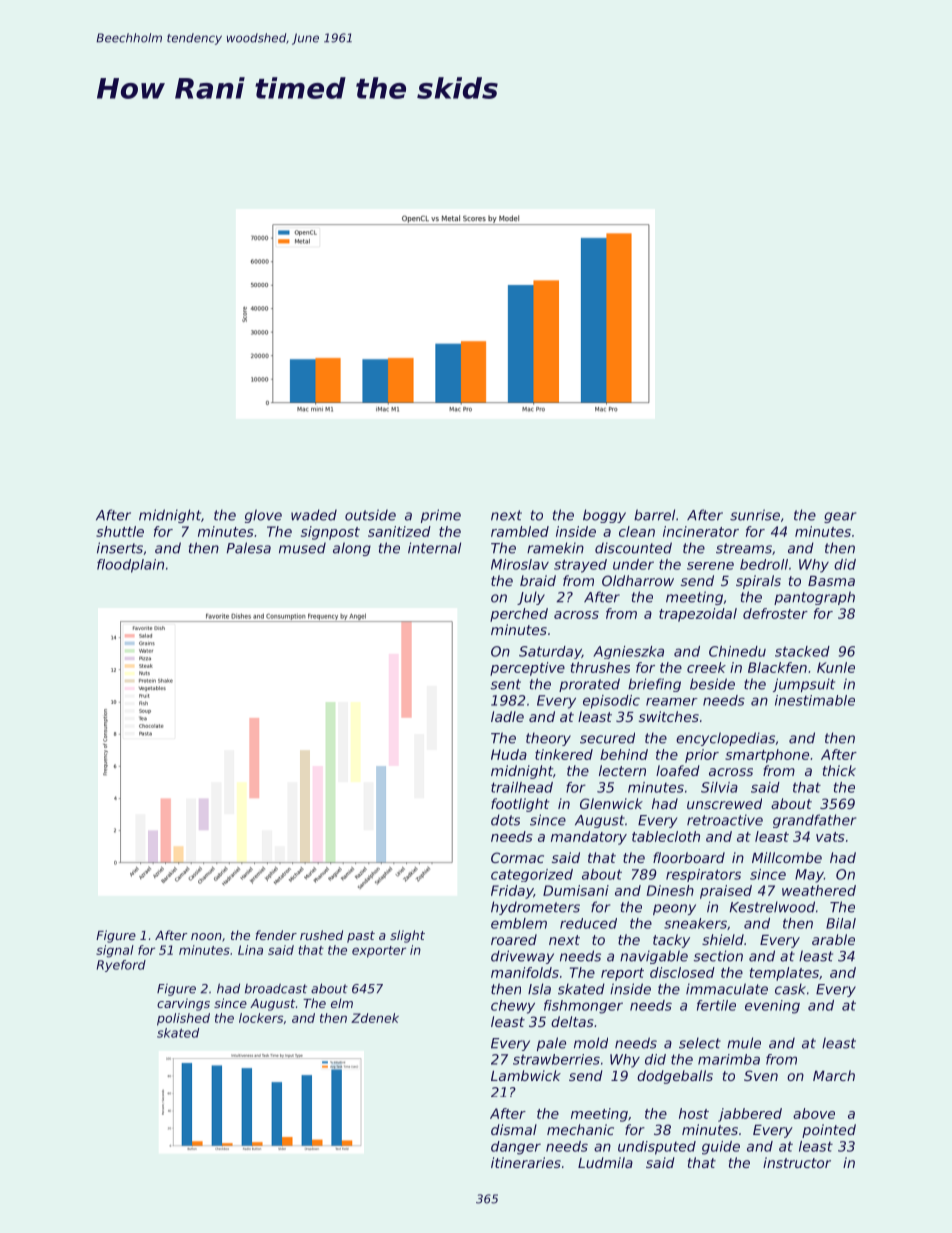  What do you see at coordinates (719, 787) in the screenshot?
I see `Silvia` at bounding box center [719, 787].
